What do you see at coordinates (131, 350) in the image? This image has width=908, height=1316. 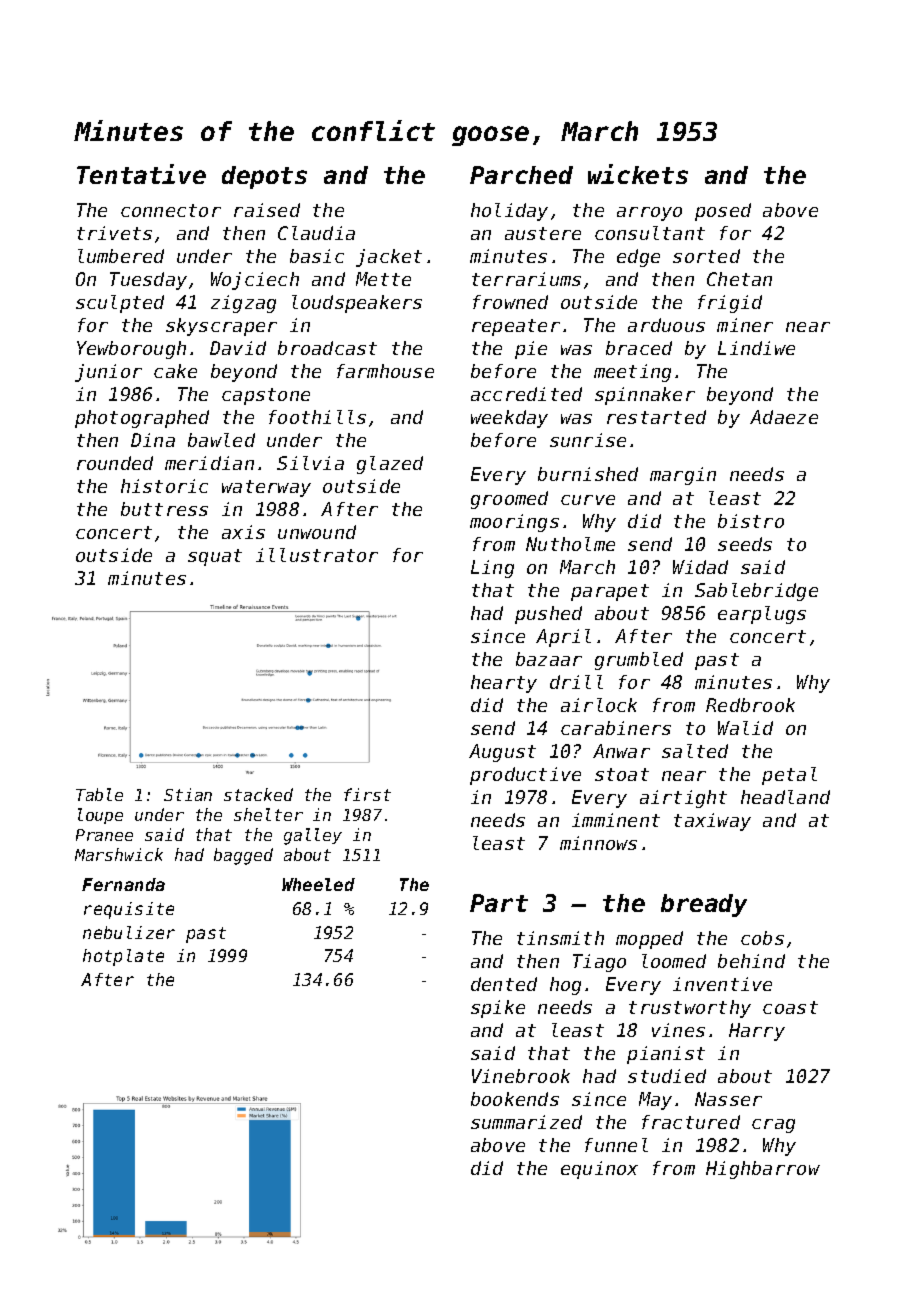 I see `Yewborough` at bounding box center [131, 350].
